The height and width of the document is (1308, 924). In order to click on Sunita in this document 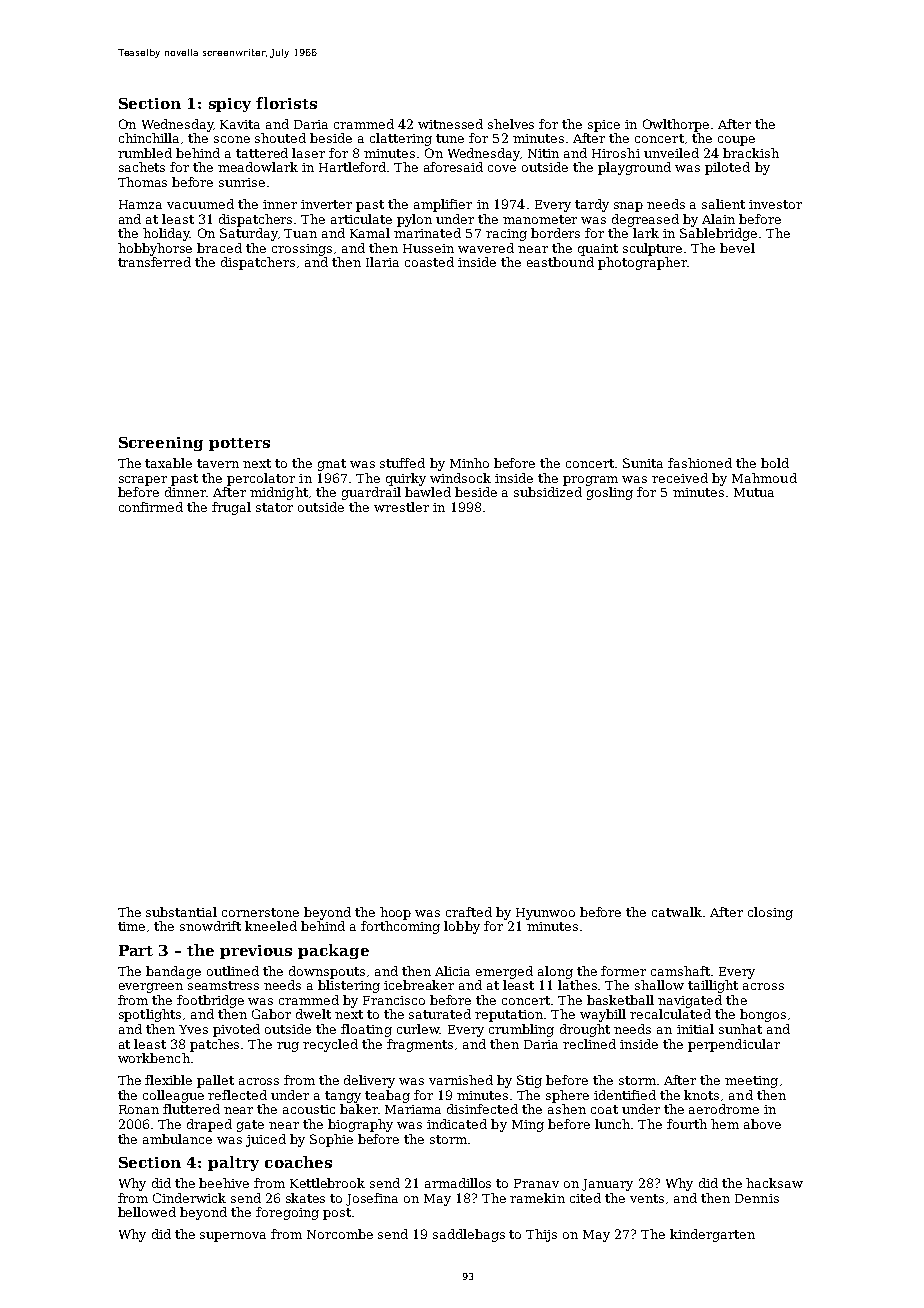, I will do `click(643, 463)`.
